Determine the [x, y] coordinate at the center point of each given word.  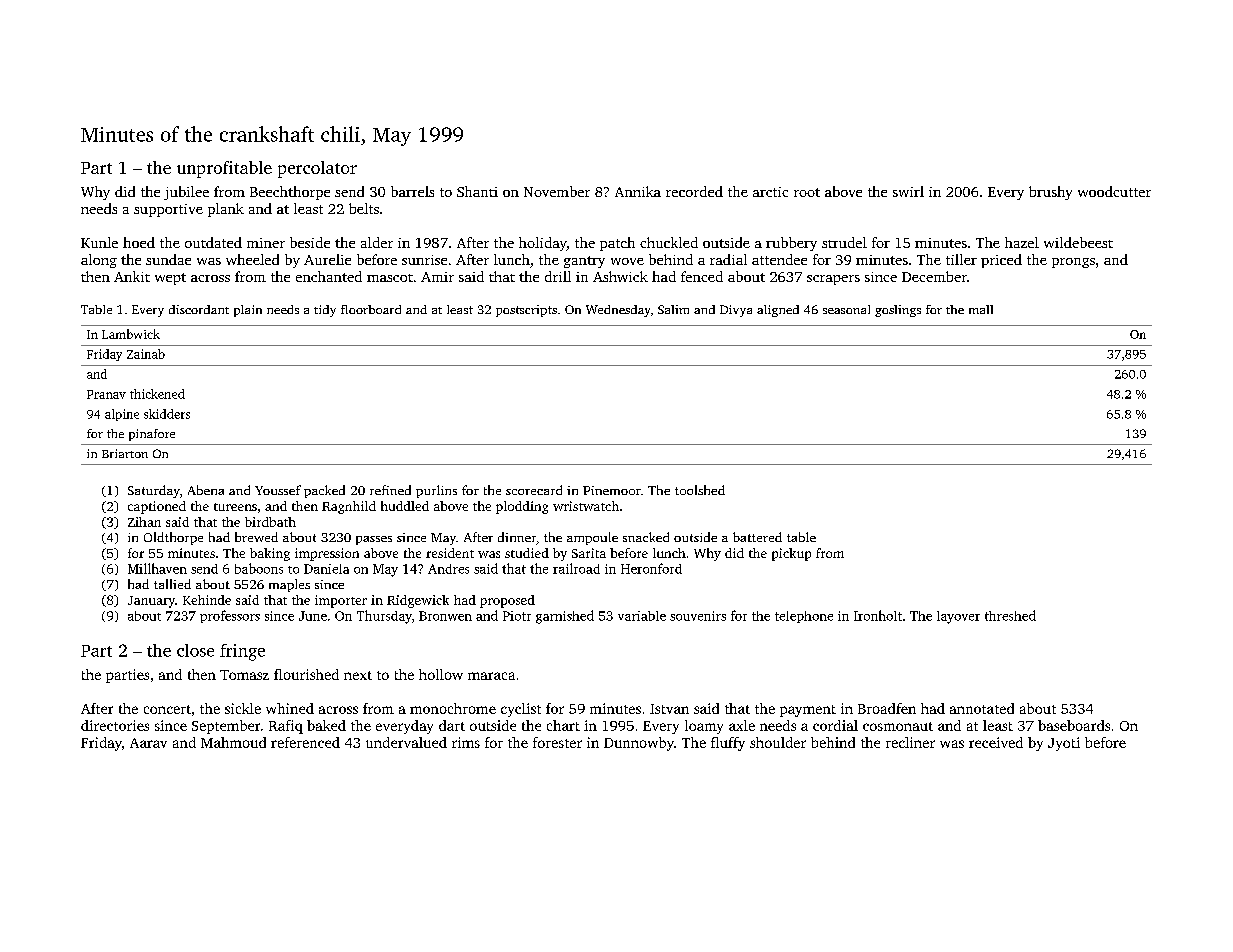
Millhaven [157, 568]
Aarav [148, 743]
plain [248, 311]
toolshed [700, 490]
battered [757, 537]
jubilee [186, 193]
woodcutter [1114, 191]
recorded [694, 191]
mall [981, 309]
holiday [543, 244]
